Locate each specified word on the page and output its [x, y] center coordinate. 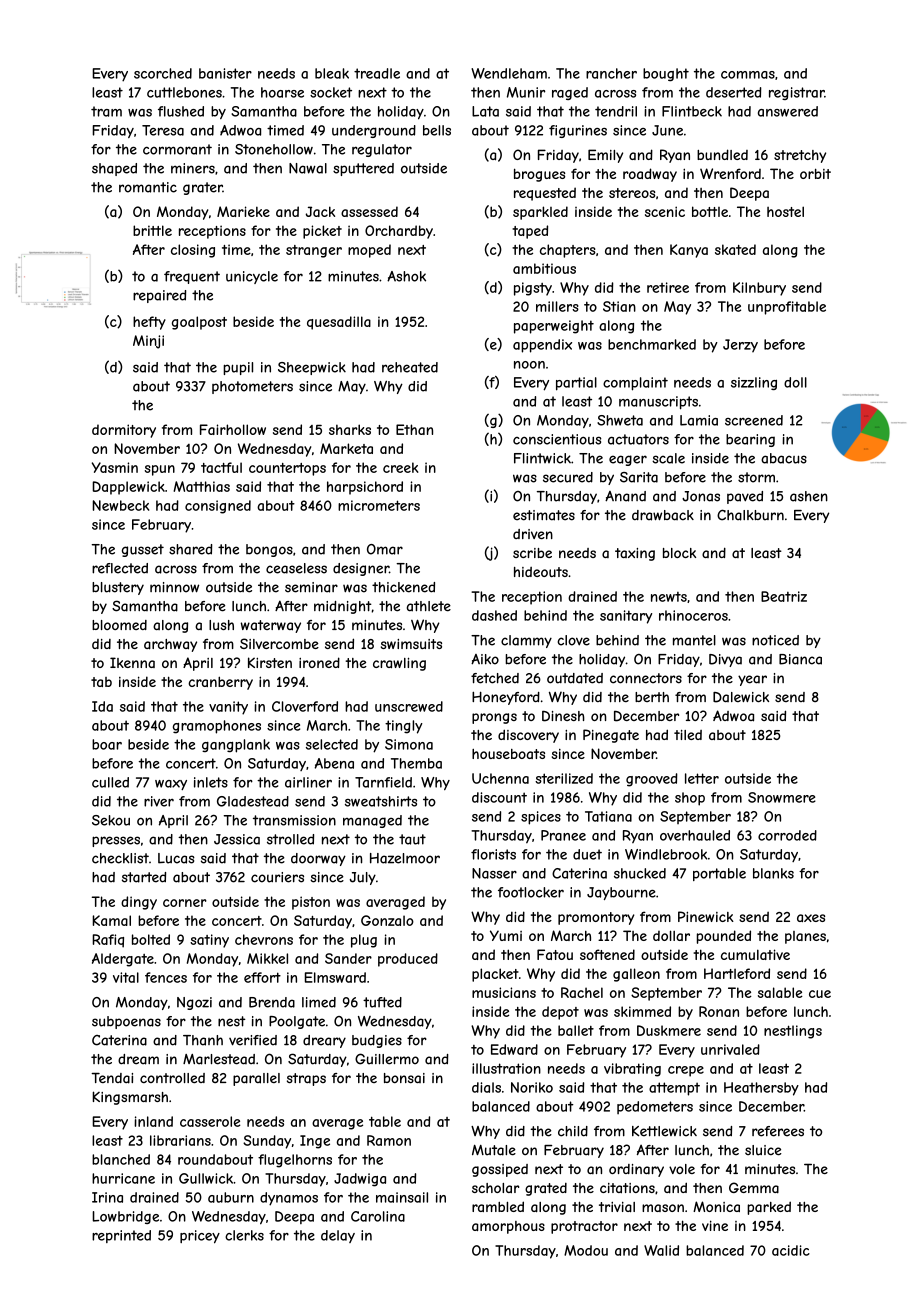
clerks [244, 1235]
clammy [526, 641]
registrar [796, 93]
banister [225, 73]
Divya [725, 660]
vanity [228, 708]
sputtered [363, 169]
